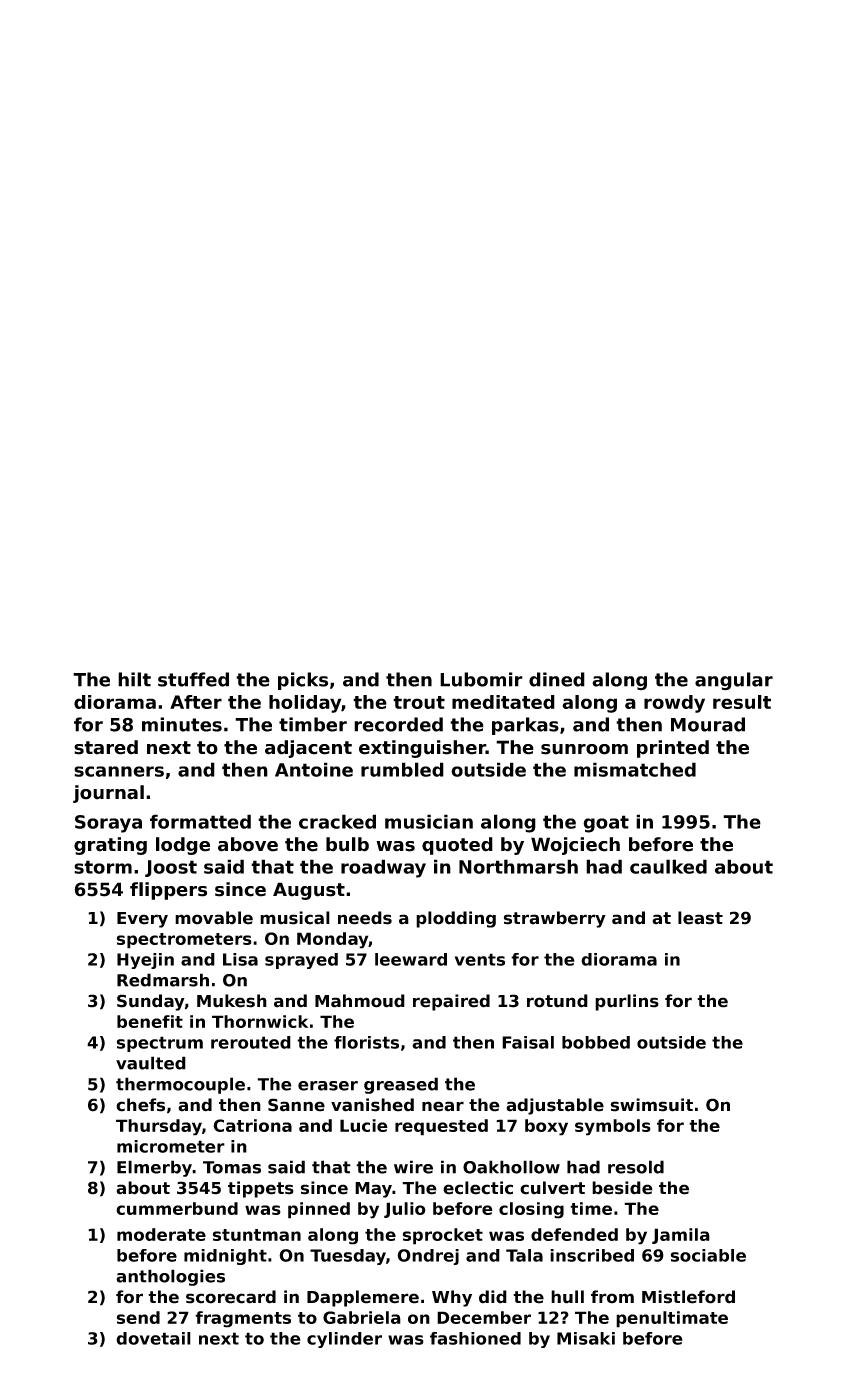 Image resolution: width=849 pixels, height=1400 pixels. I want to click on mismatched, so click(635, 769).
